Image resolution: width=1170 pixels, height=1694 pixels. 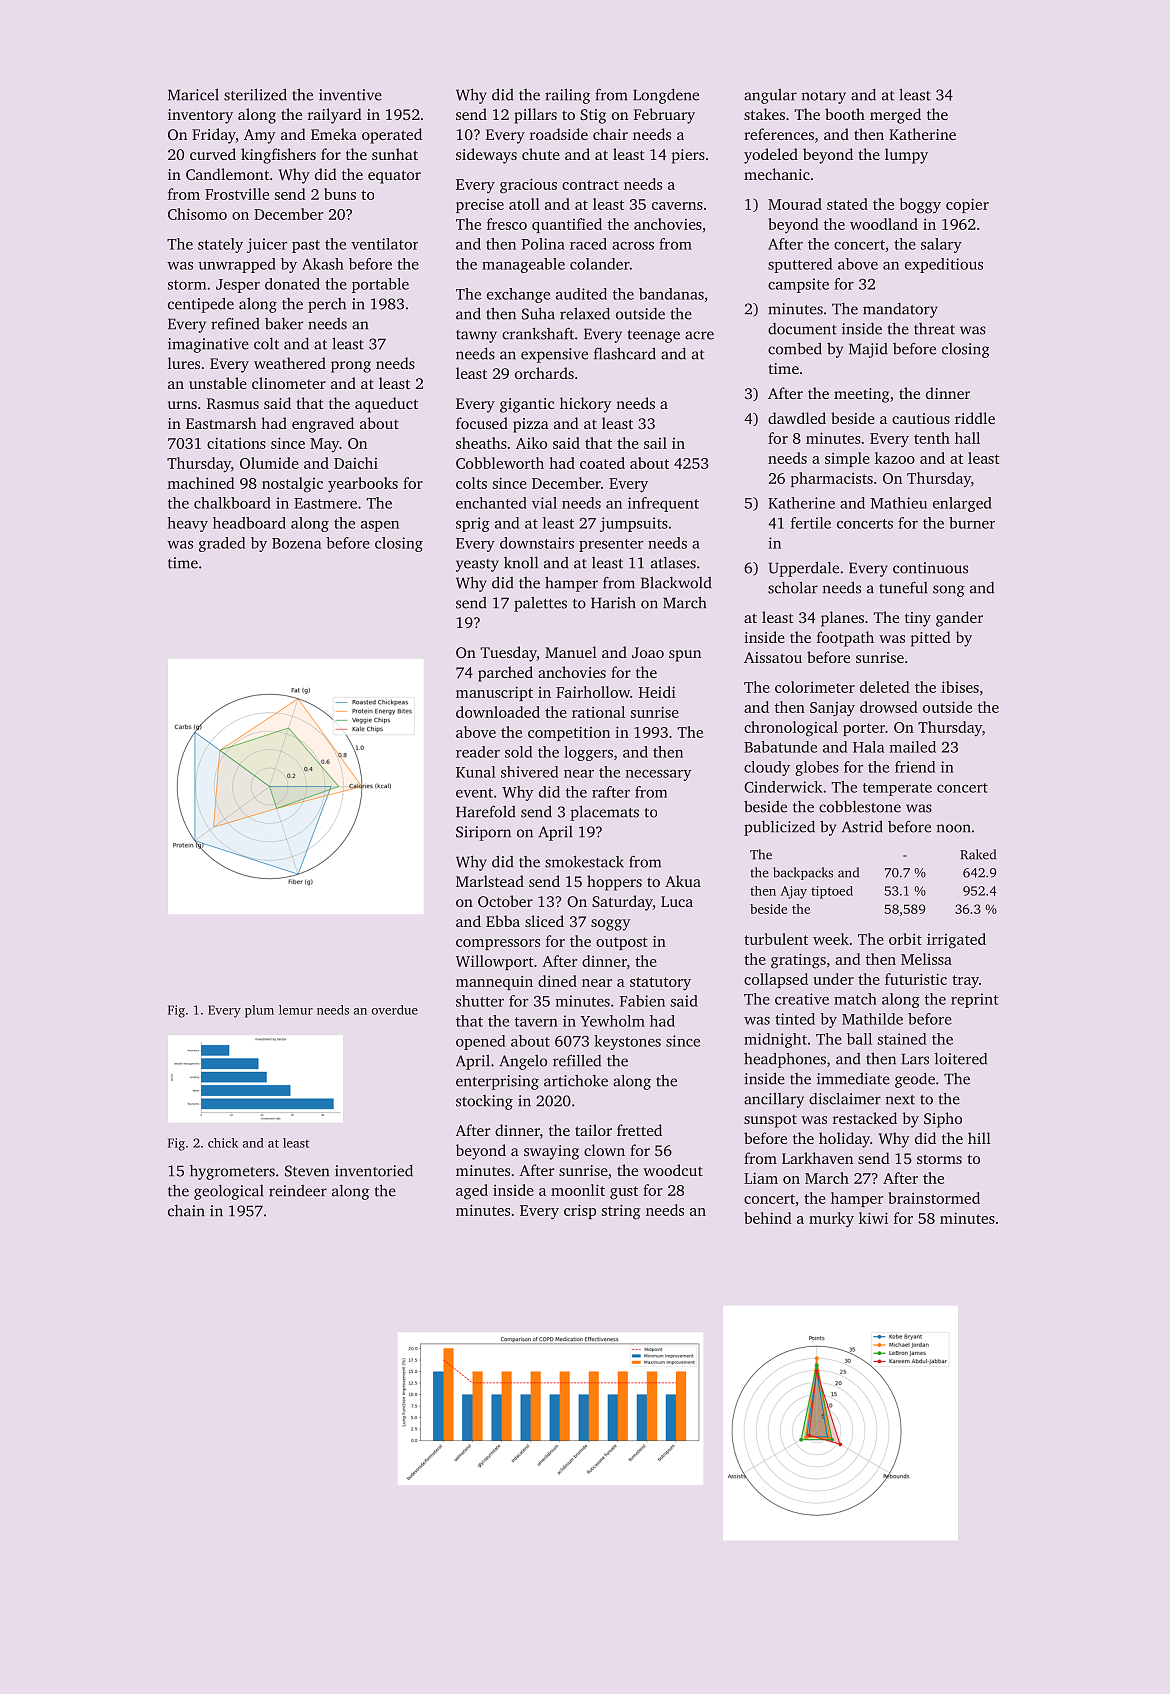 What do you see at coordinates (186, 1211) in the screenshot?
I see `chain` at bounding box center [186, 1211].
